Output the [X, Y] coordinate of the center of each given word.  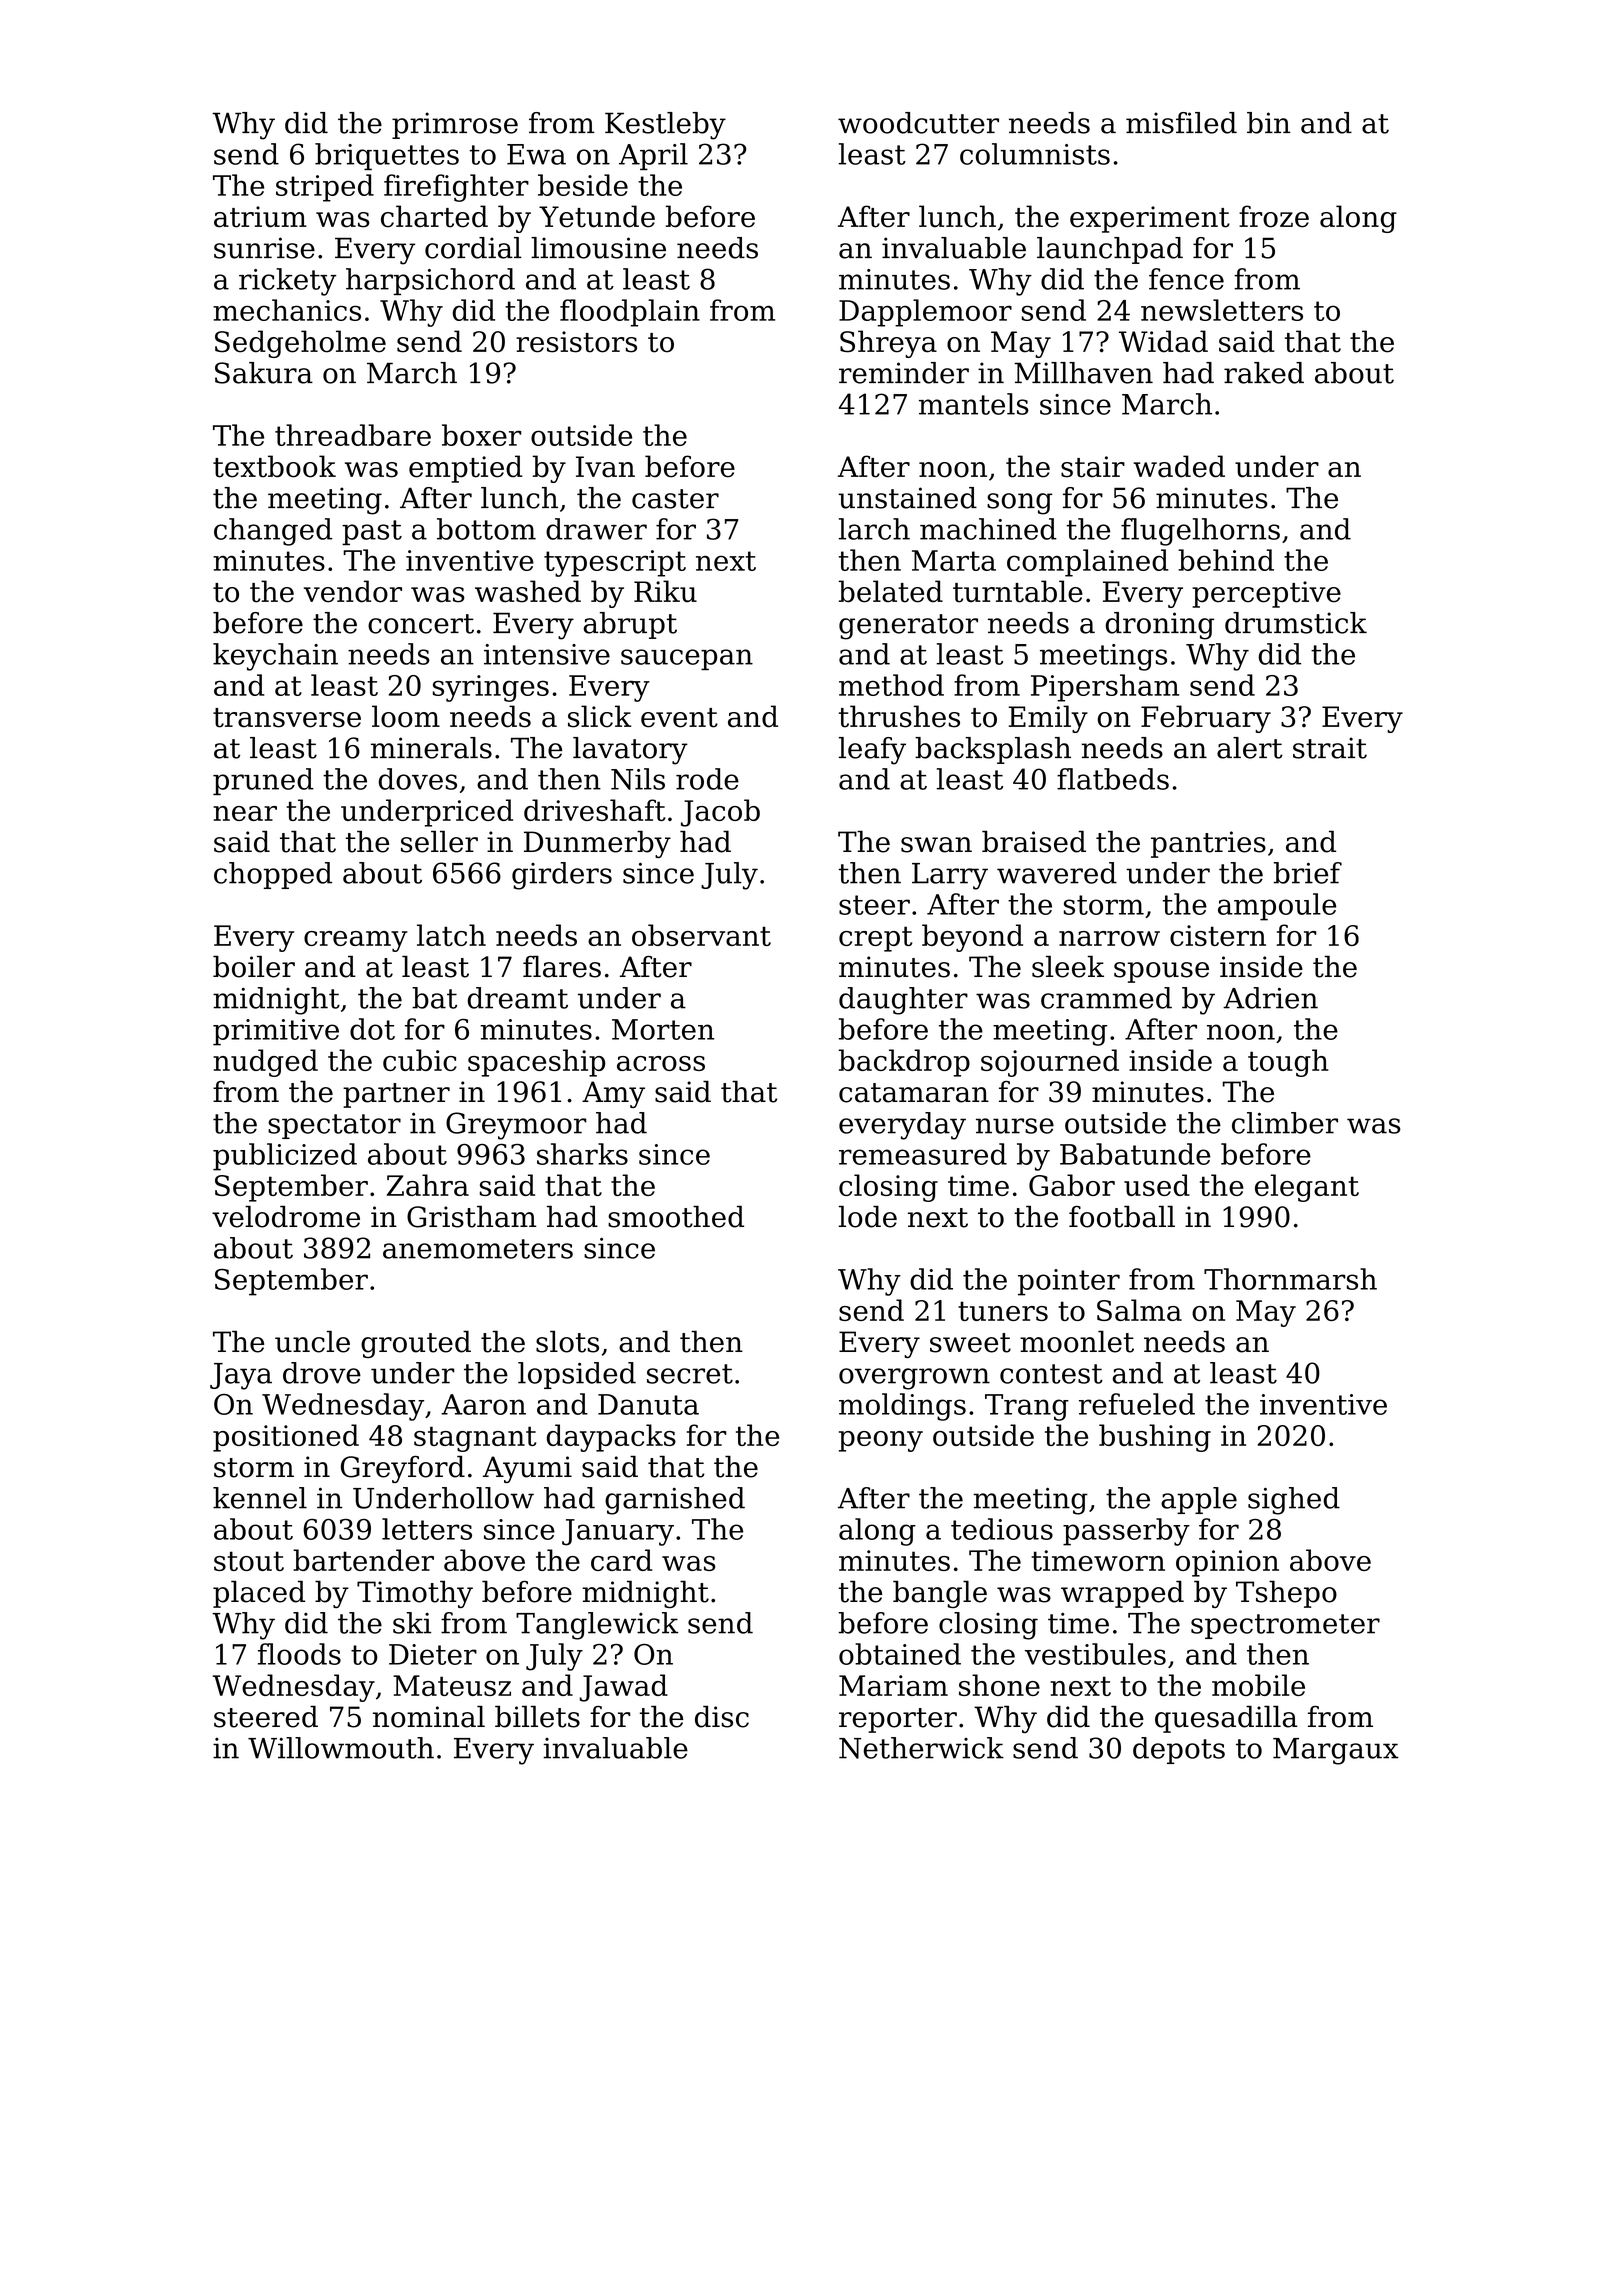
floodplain [630, 313]
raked [1264, 373]
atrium [260, 217]
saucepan [687, 659]
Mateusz [452, 1685]
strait [1330, 748]
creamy [355, 941]
